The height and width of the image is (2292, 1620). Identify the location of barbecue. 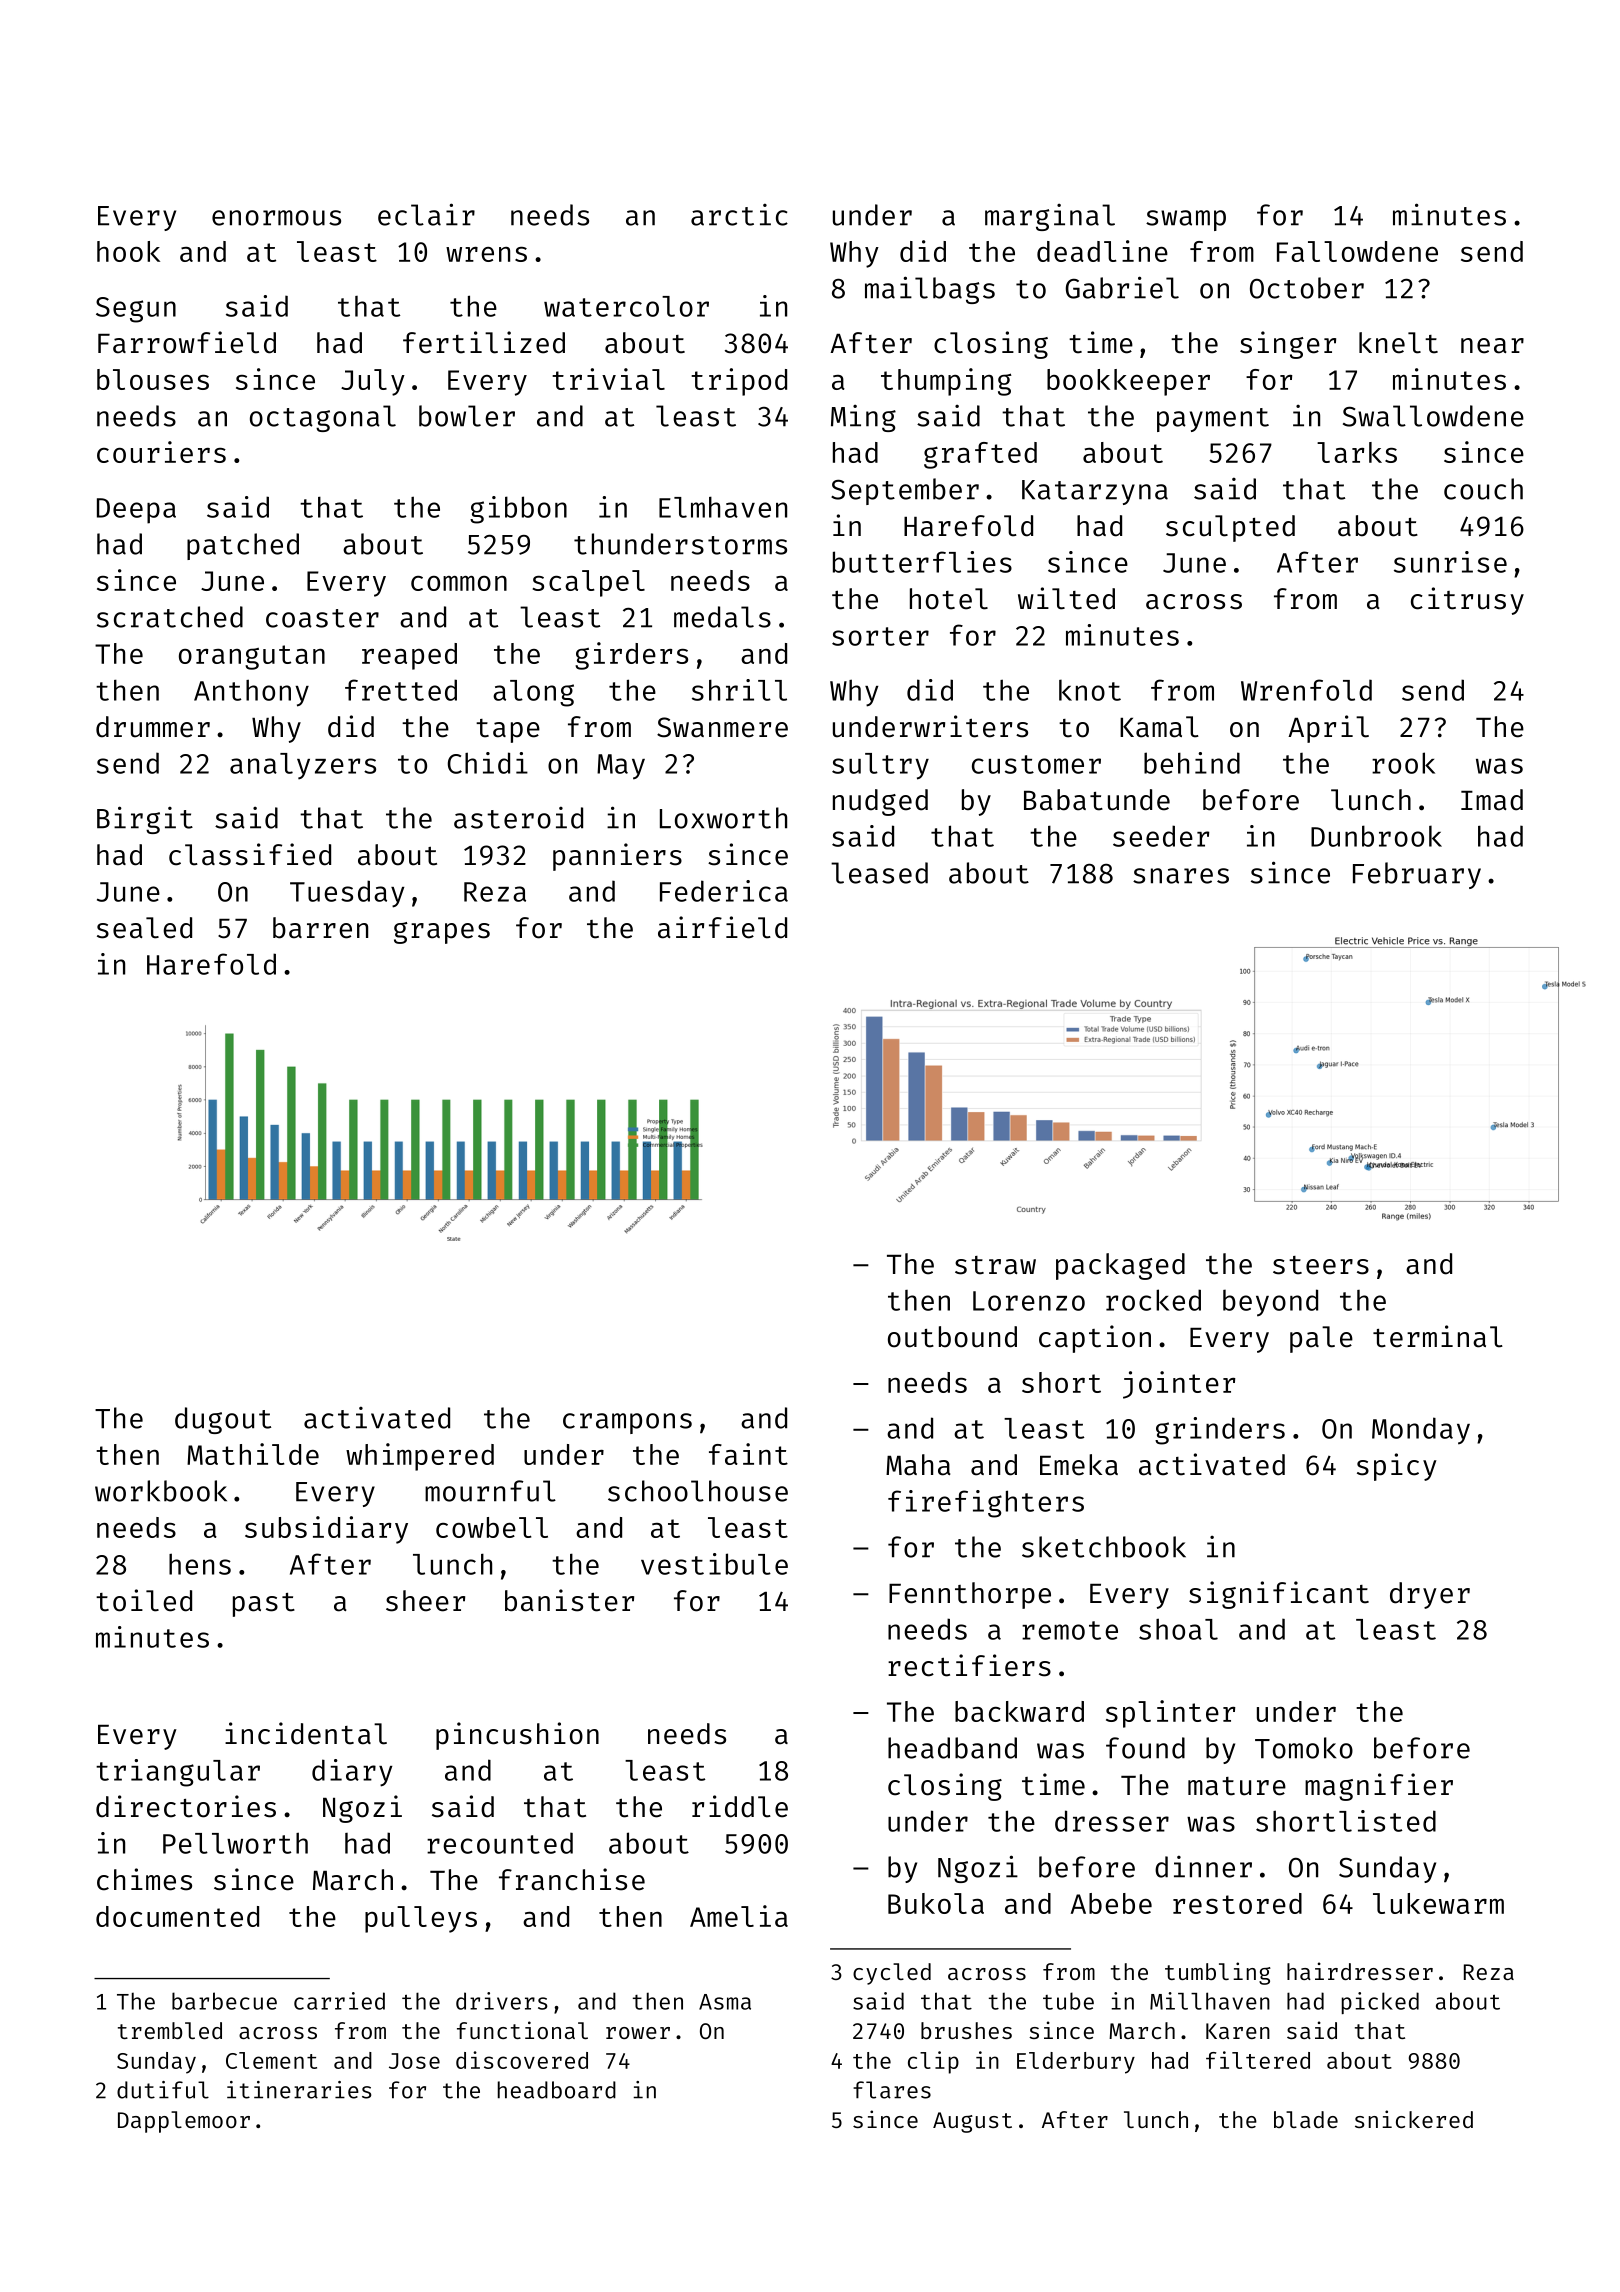
(224, 2001).
